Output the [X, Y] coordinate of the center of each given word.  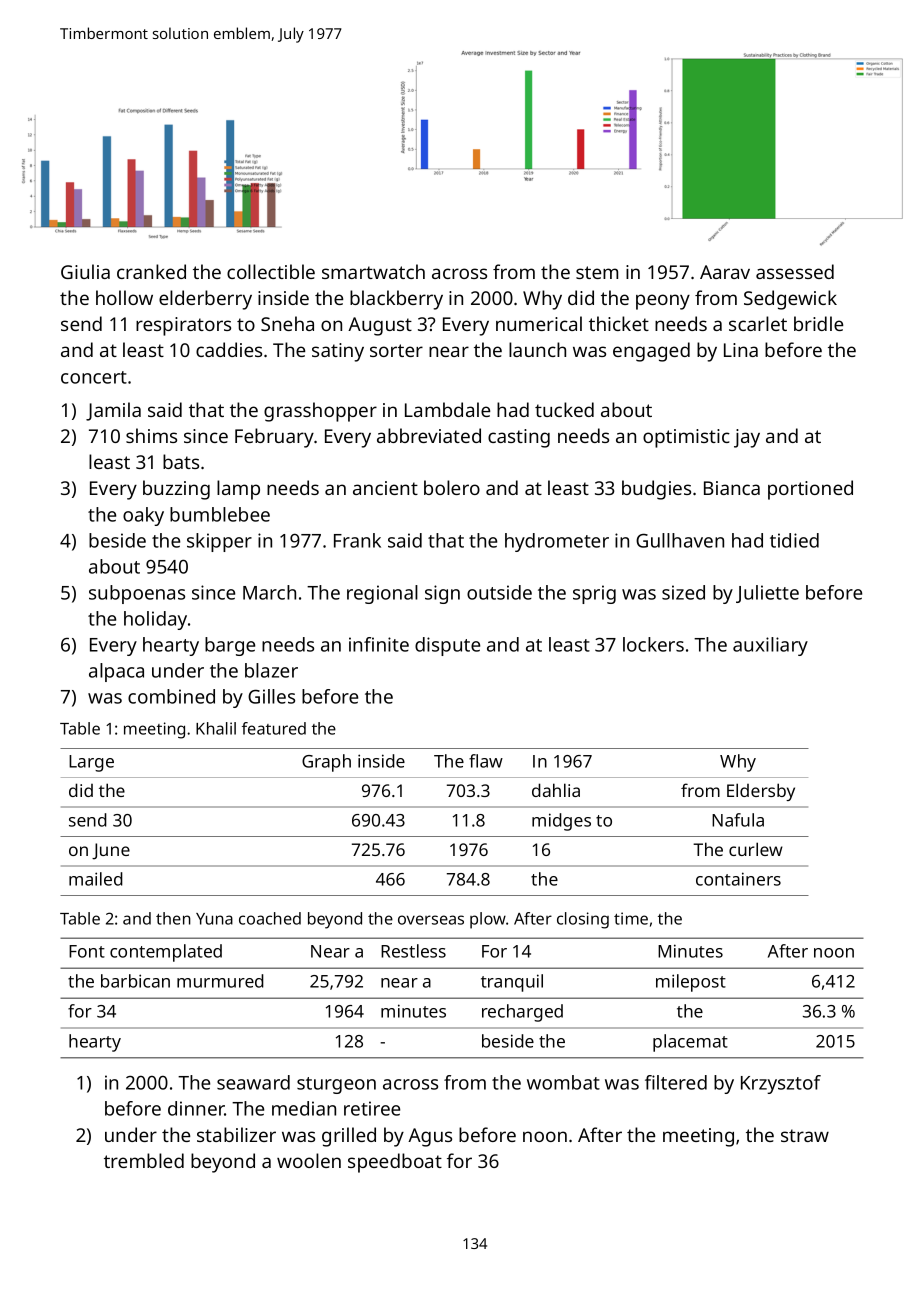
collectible [271, 271]
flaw [486, 761]
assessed [795, 271]
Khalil [216, 728]
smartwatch [373, 271]
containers [738, 879]
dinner [196, 1108]
